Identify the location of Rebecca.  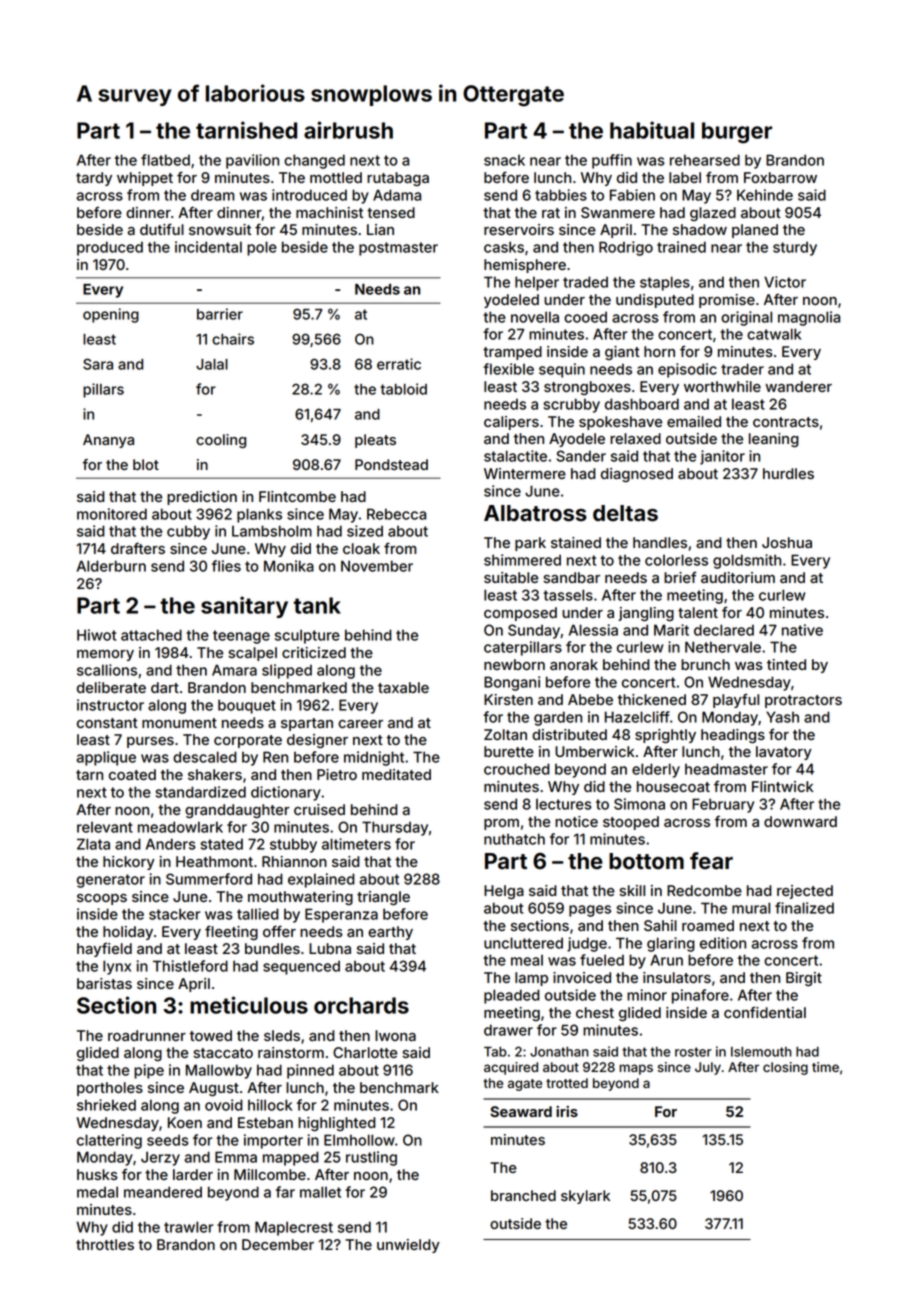
(396, 514).
